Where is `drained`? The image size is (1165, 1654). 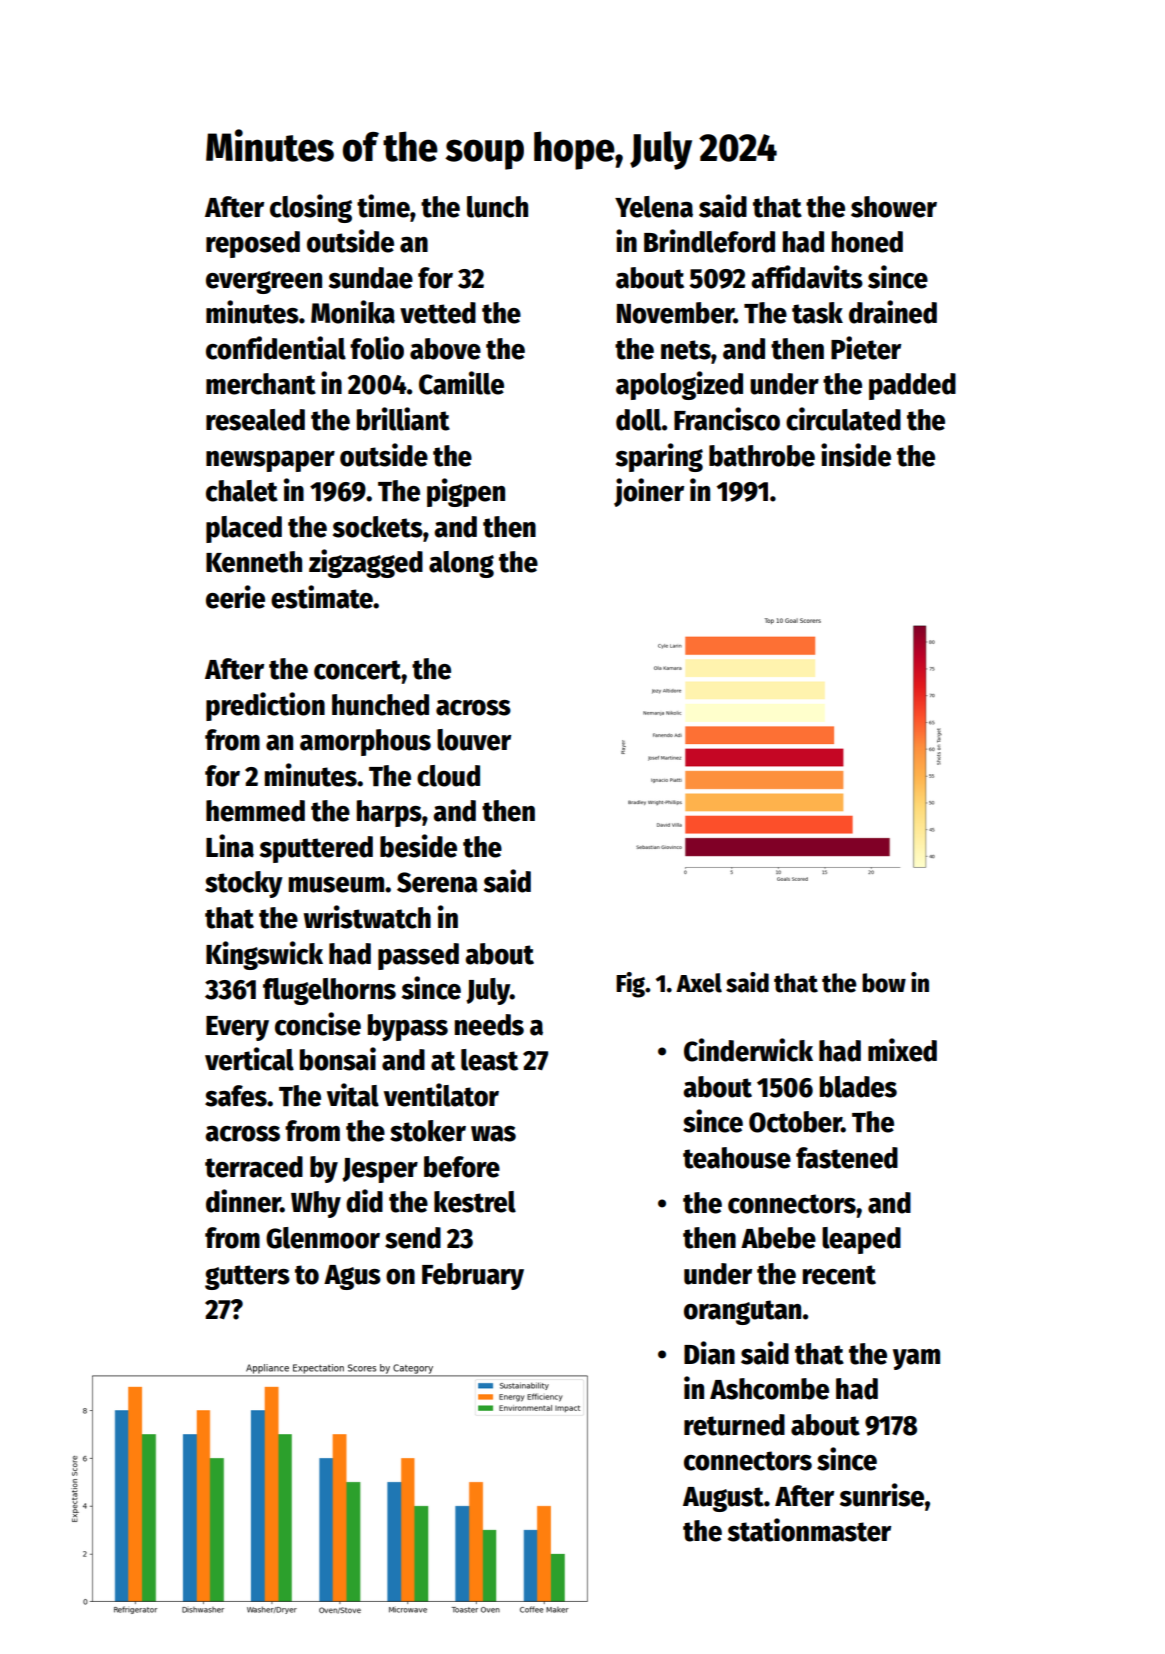
drained is located at coordinates (893, 312).
